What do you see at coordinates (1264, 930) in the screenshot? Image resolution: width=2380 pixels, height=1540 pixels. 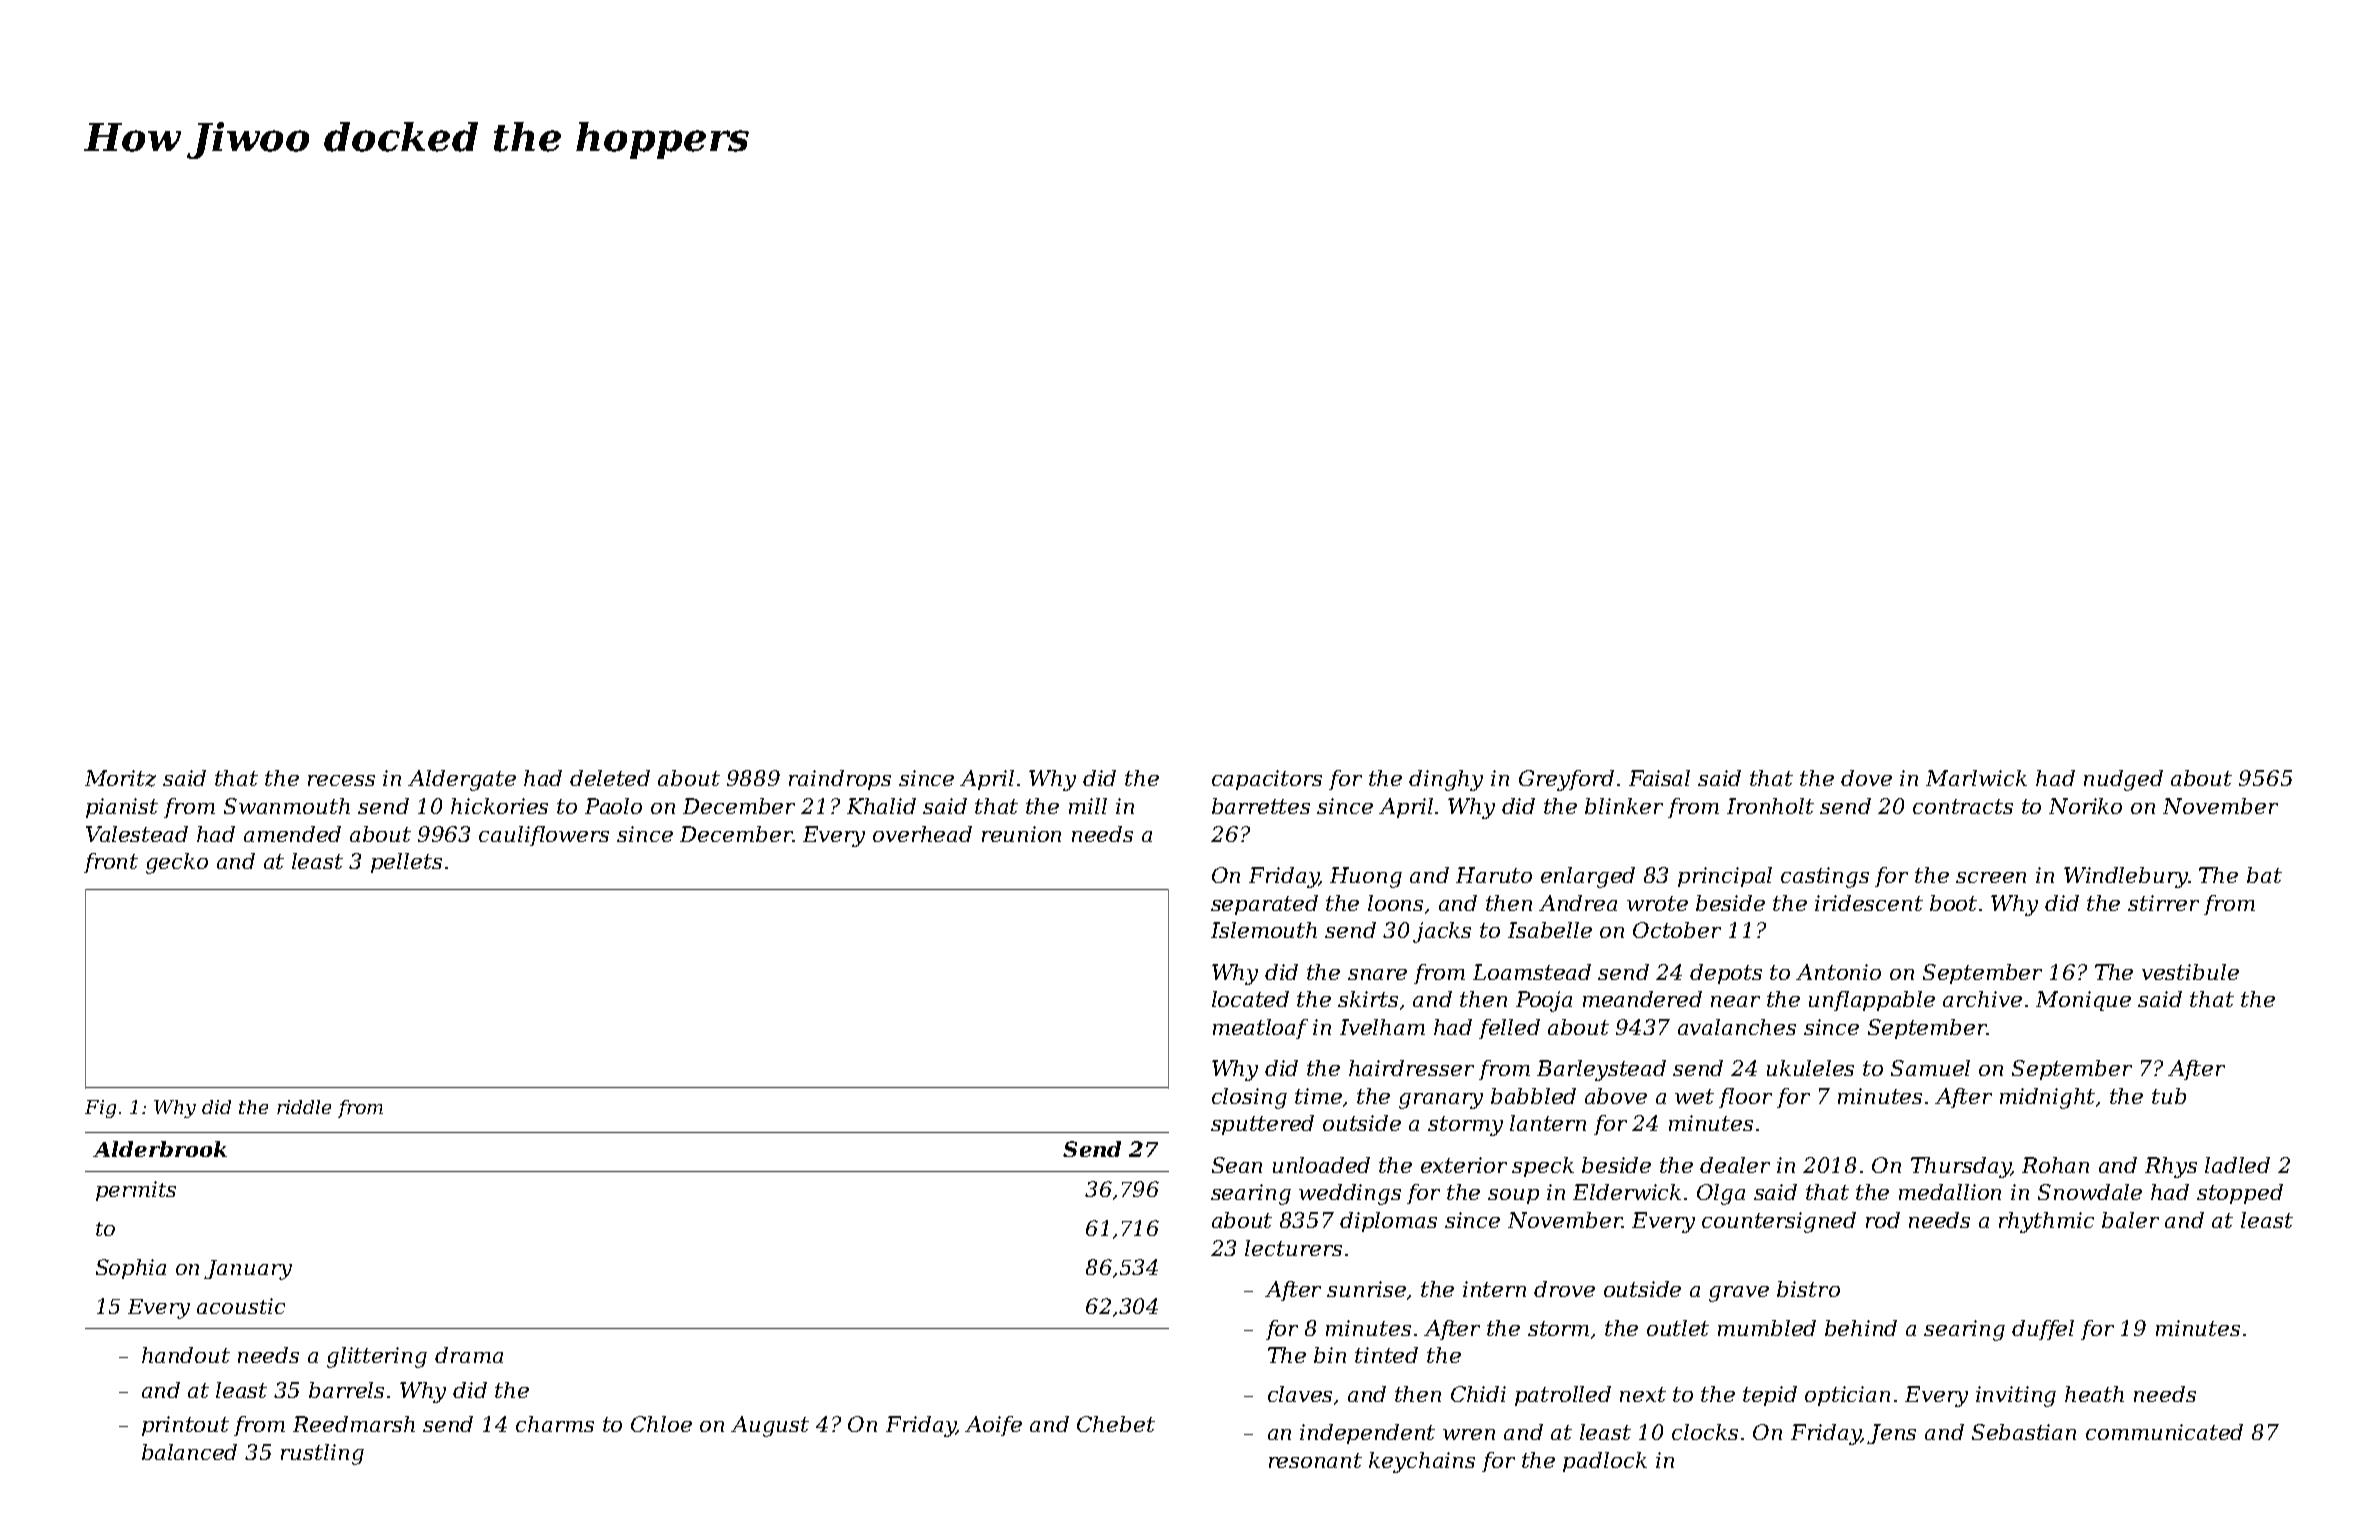 I see `Islemouth` at bounding box center [1264, 930].
